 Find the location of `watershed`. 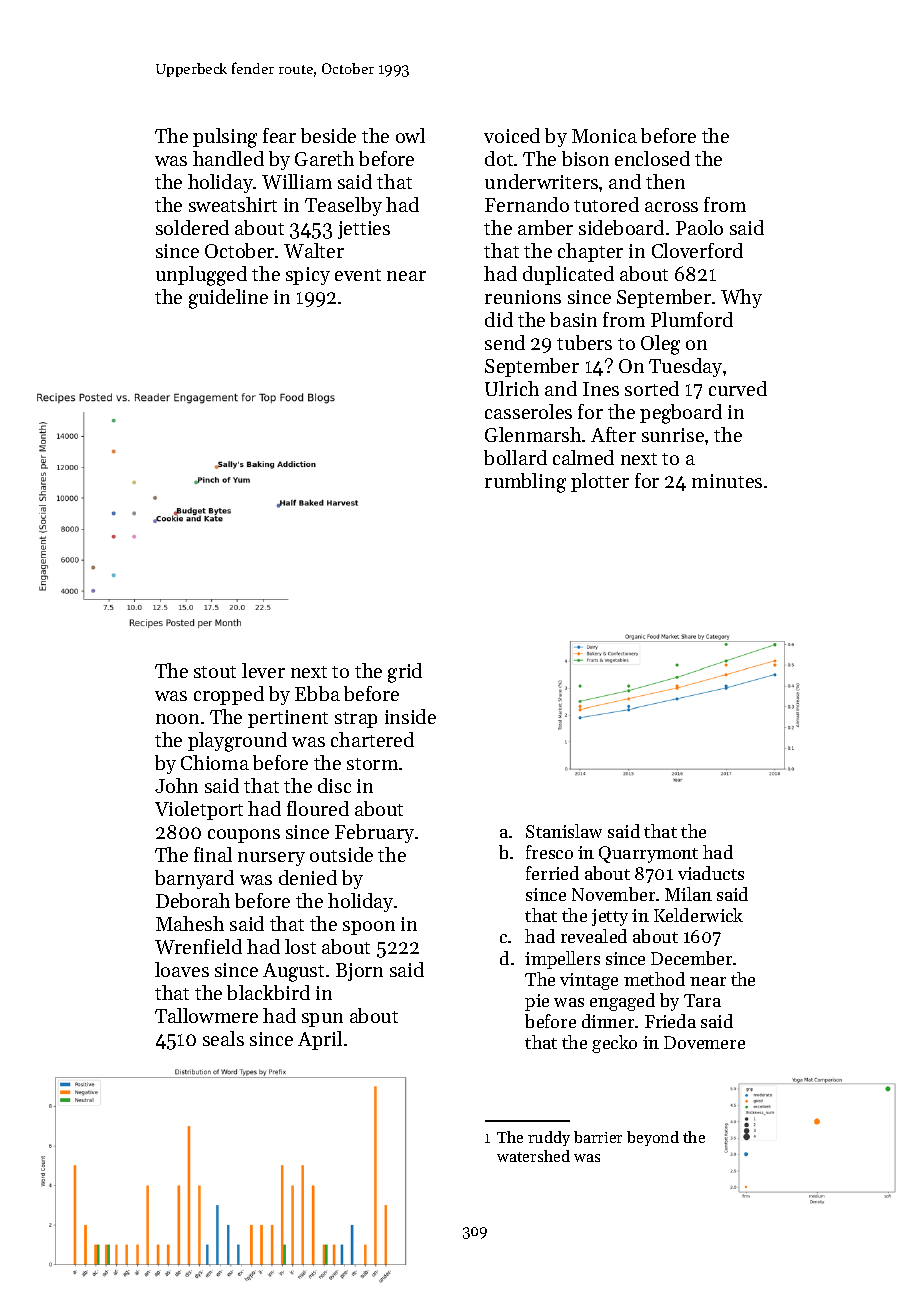

watershed is located at coordinates (533, 1156).
